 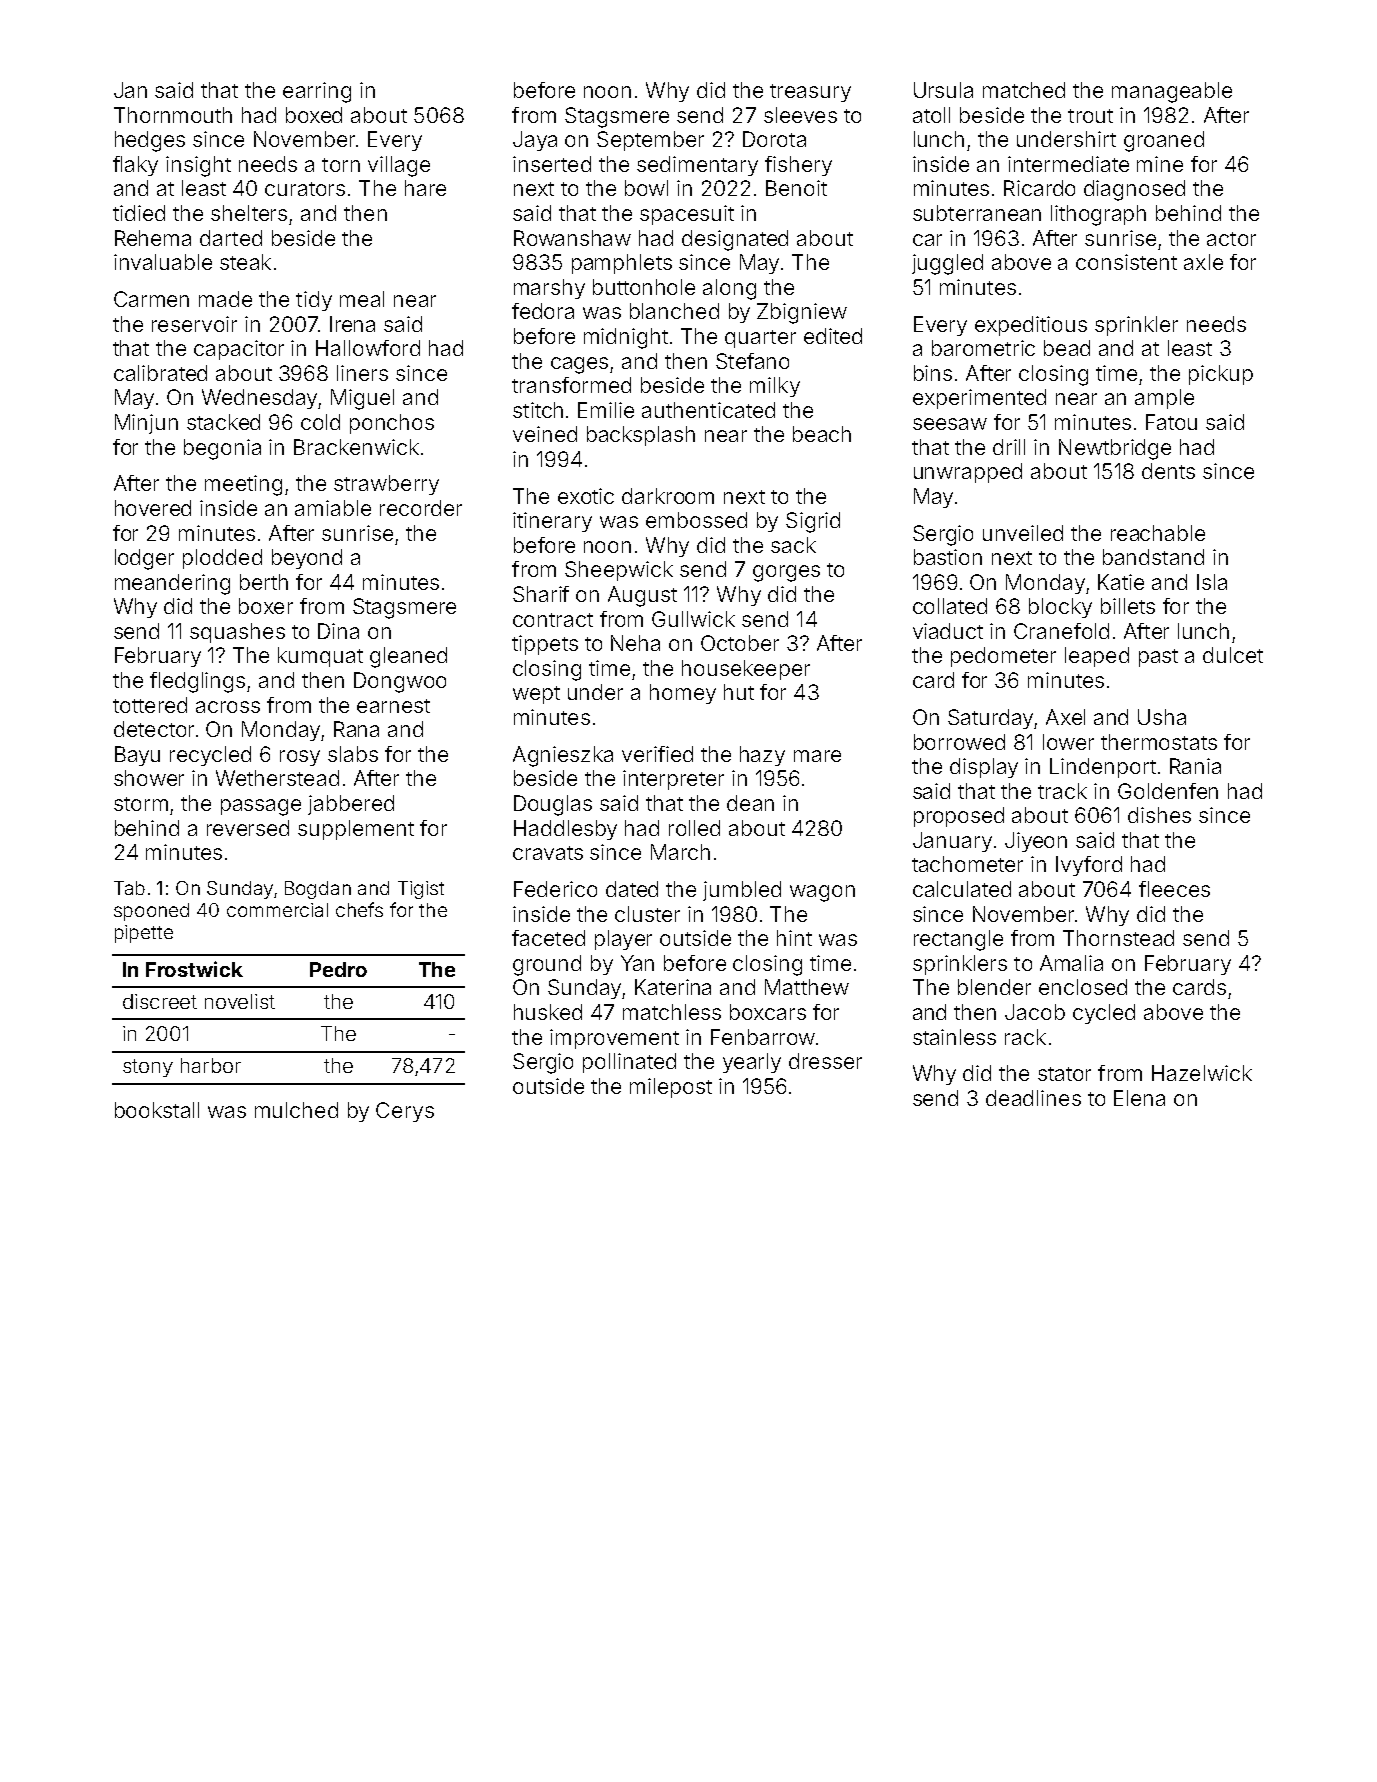 What do you see at coordinates (163, 262) in the image?
I see `invaluable` at bounding box center [163, 262].
